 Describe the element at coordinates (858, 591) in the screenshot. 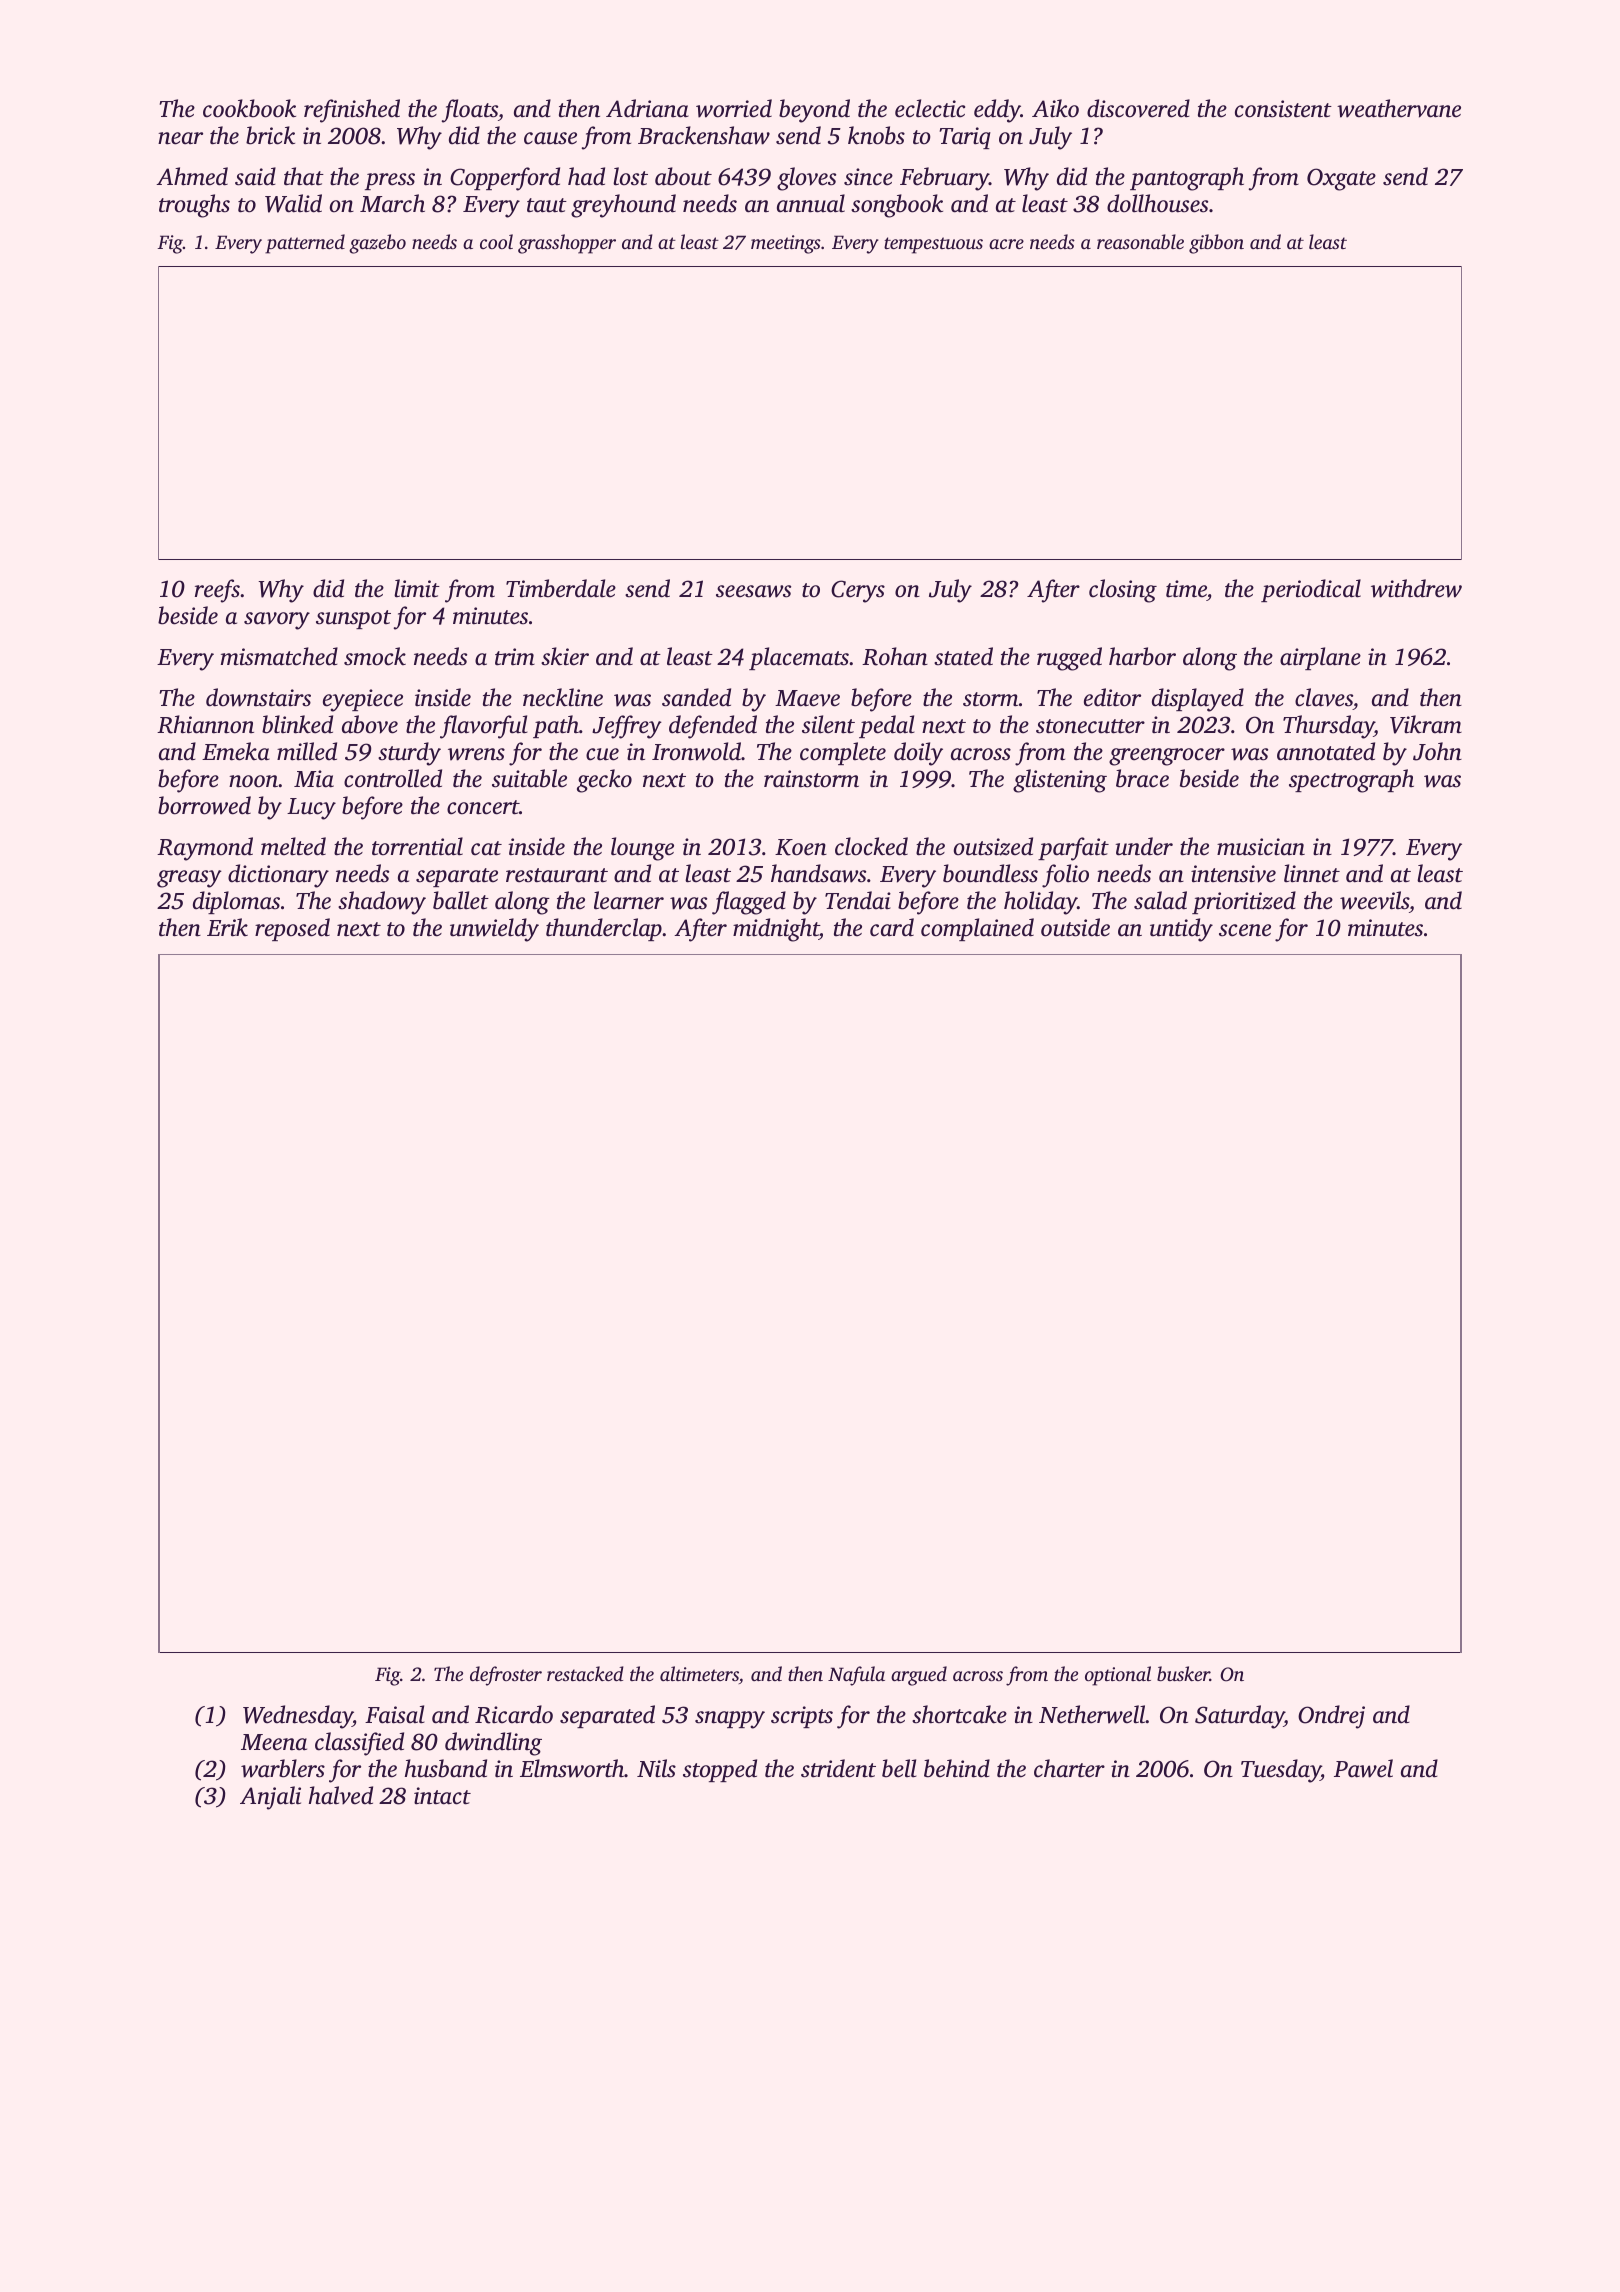

I see `Cerys` at that location.
